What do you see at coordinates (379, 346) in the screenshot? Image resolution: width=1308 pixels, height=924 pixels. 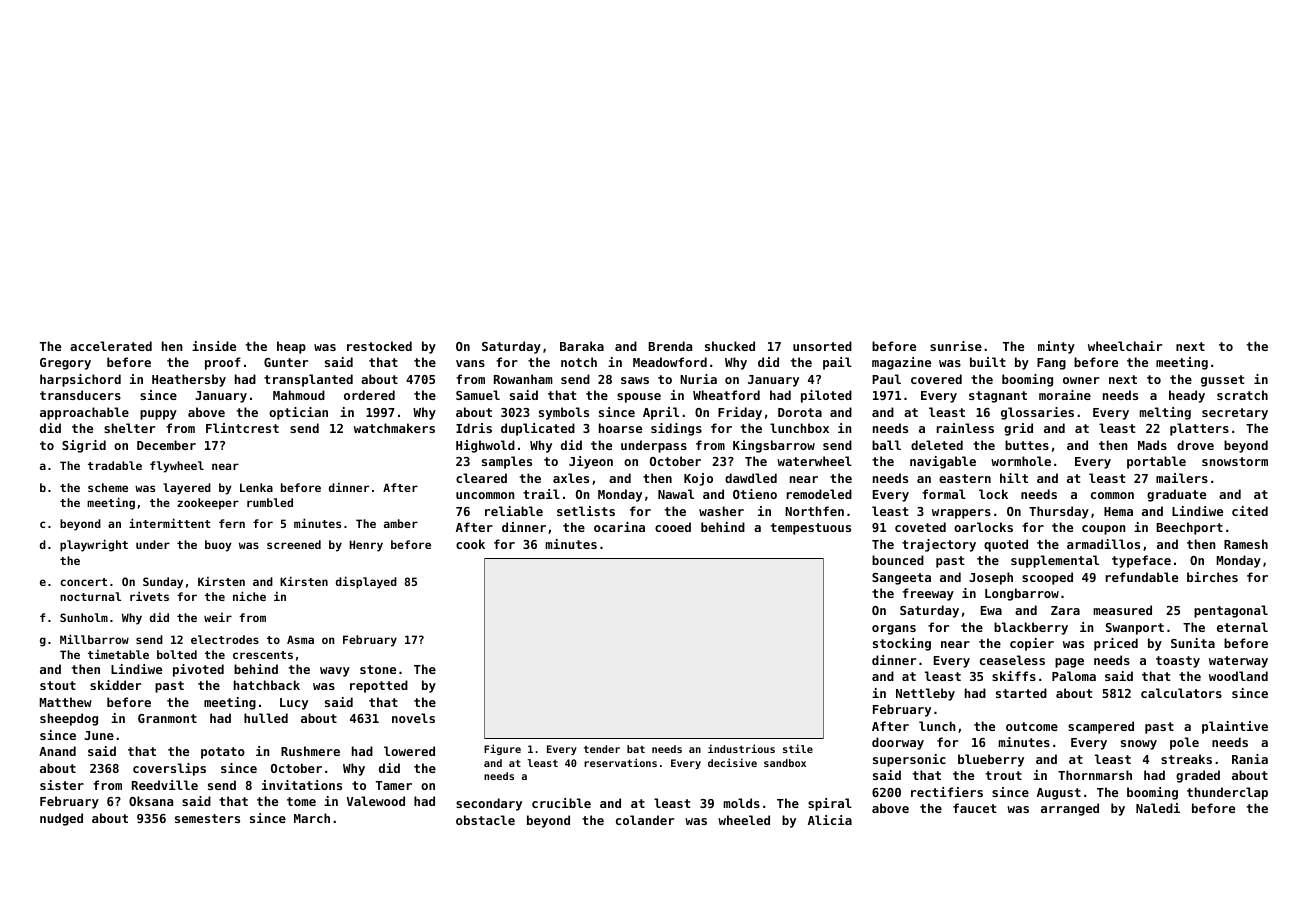 I see `restocked` at bounding box center [379, 346].
